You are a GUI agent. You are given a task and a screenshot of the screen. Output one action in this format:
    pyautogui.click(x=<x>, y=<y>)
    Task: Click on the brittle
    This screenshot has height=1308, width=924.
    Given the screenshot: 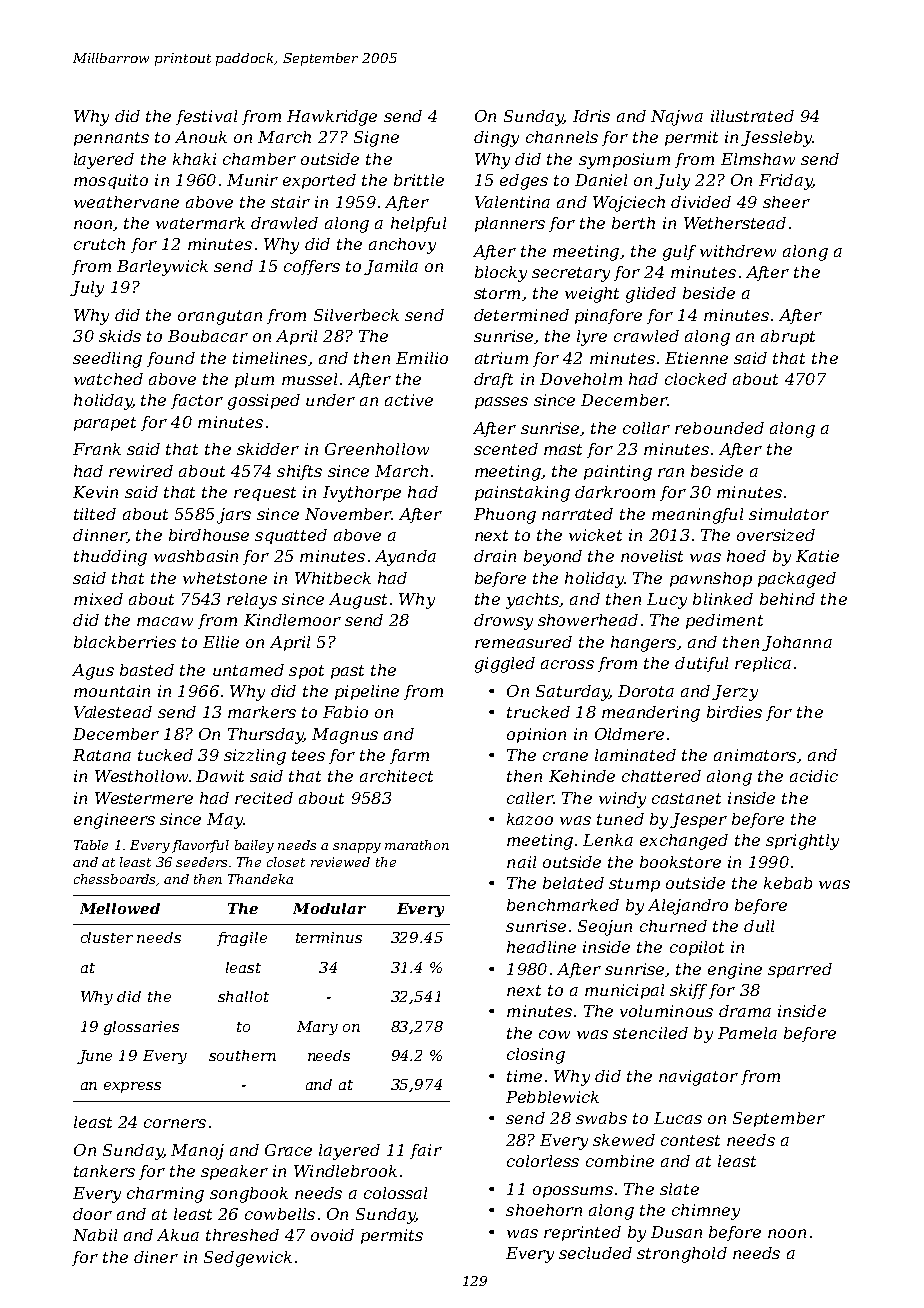 What is the action you would take?
    pyautogui.click(x=419, y=180)
